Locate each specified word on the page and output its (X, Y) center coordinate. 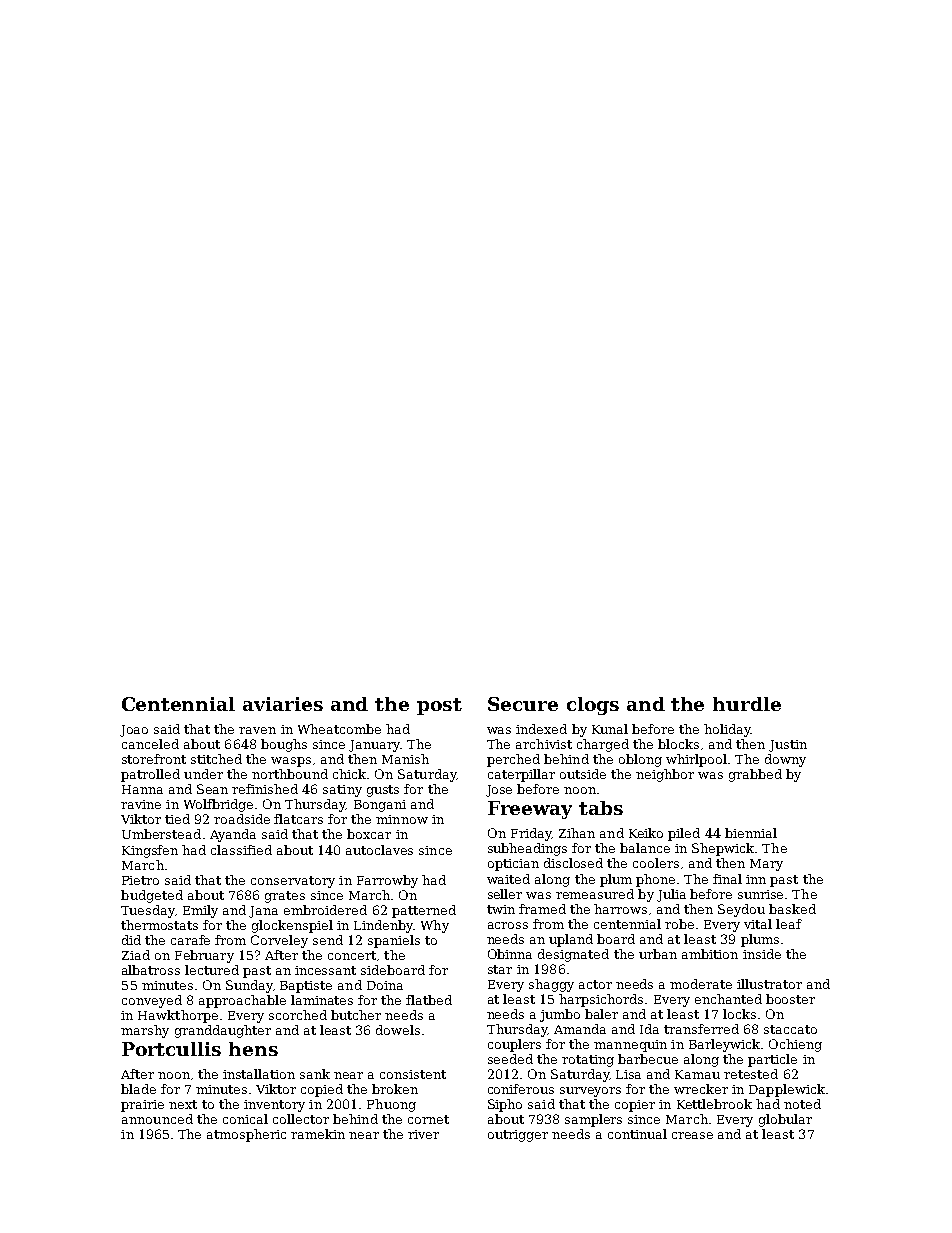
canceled (150, 744)
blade (138, 1089)
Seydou (741, 910)
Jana (263, 912)
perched (513, 760)
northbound (290, 774)
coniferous (521, 1089)
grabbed (755, 775)
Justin (788, 746)
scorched (298, 1015)
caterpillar (521, 775)
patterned (424, 911)
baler (601, 1014)
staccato (790, 1029)
